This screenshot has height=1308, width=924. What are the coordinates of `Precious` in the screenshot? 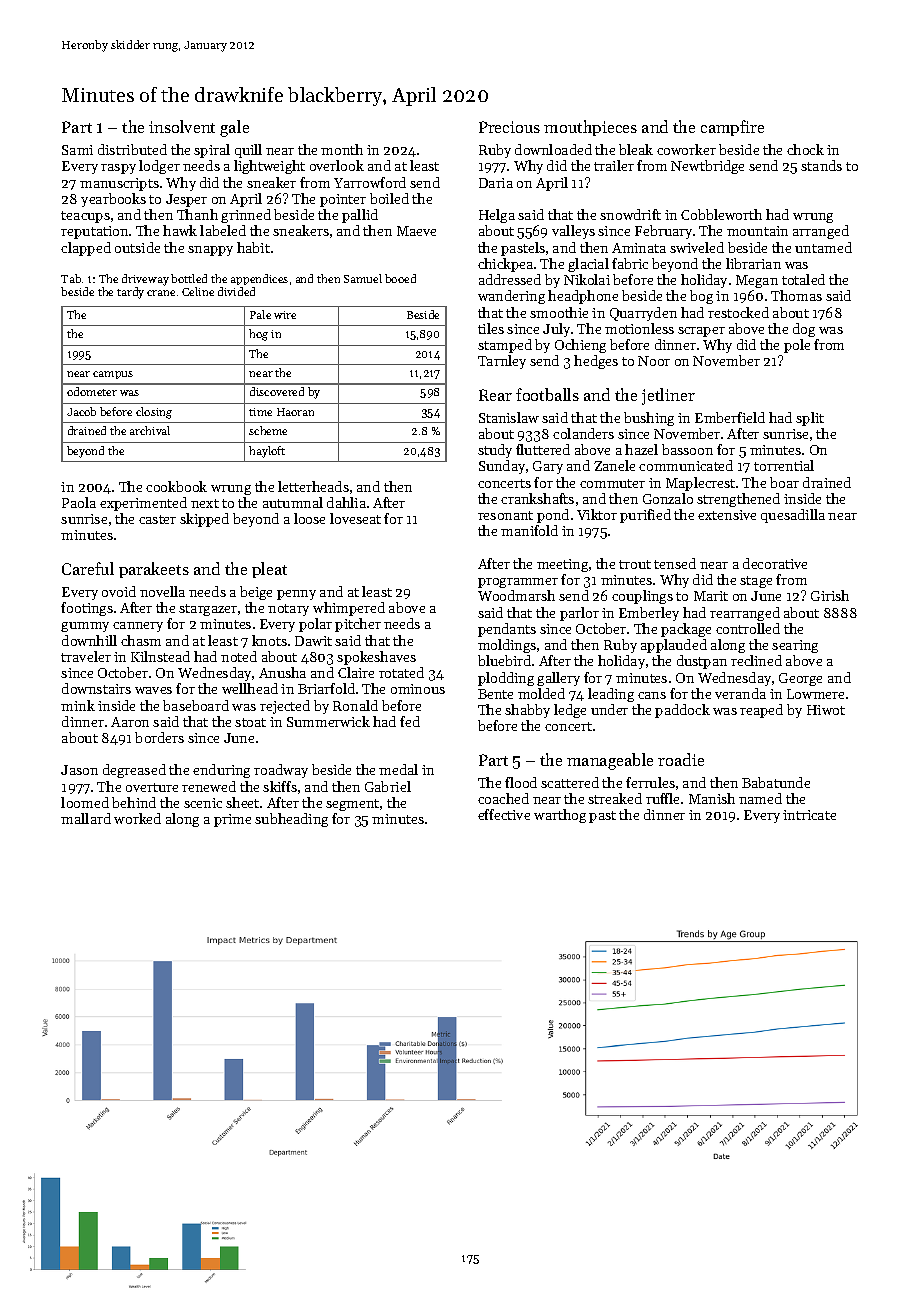 It's located at (509, 127).
